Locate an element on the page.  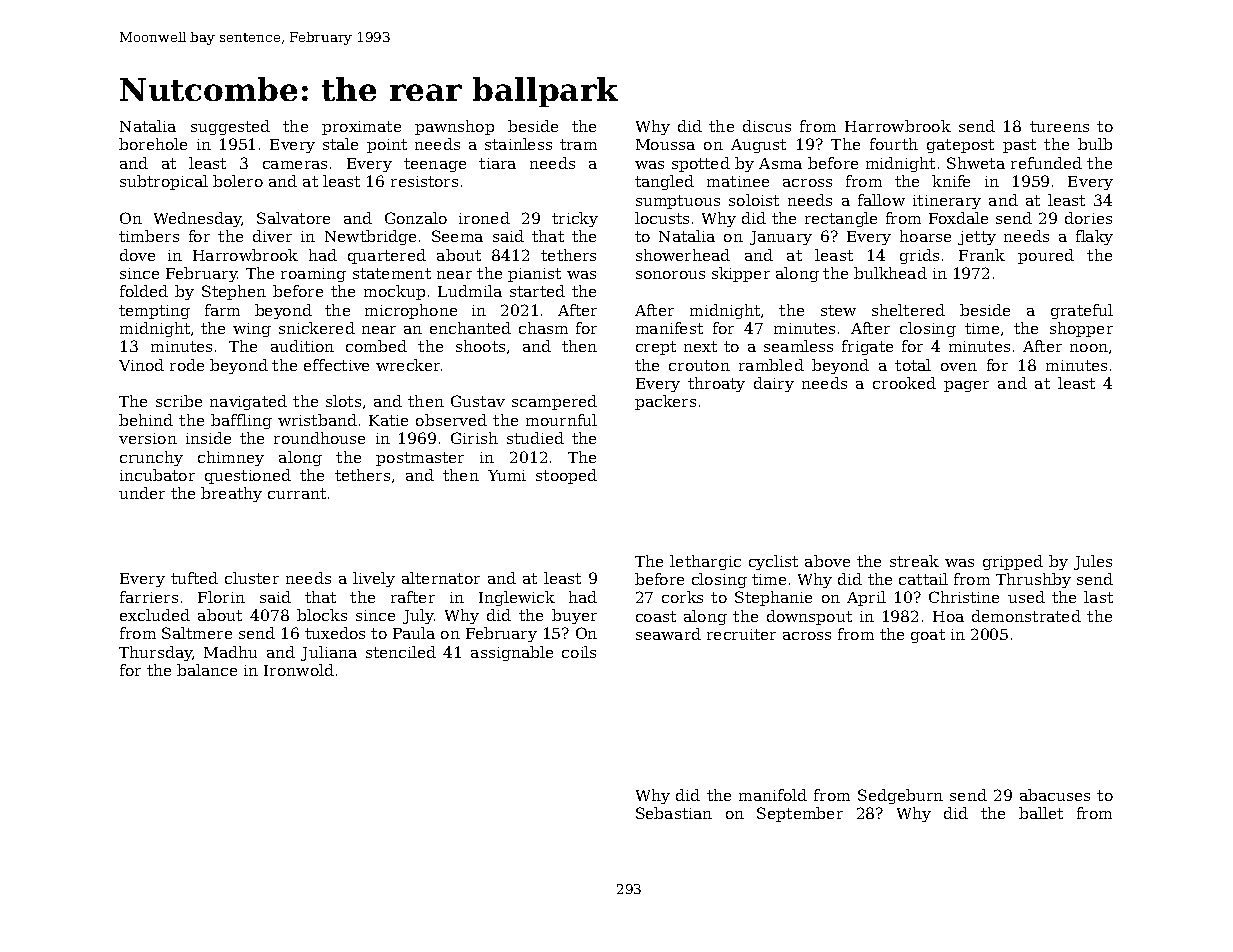
dories is located at coordinates (1088, 218).
